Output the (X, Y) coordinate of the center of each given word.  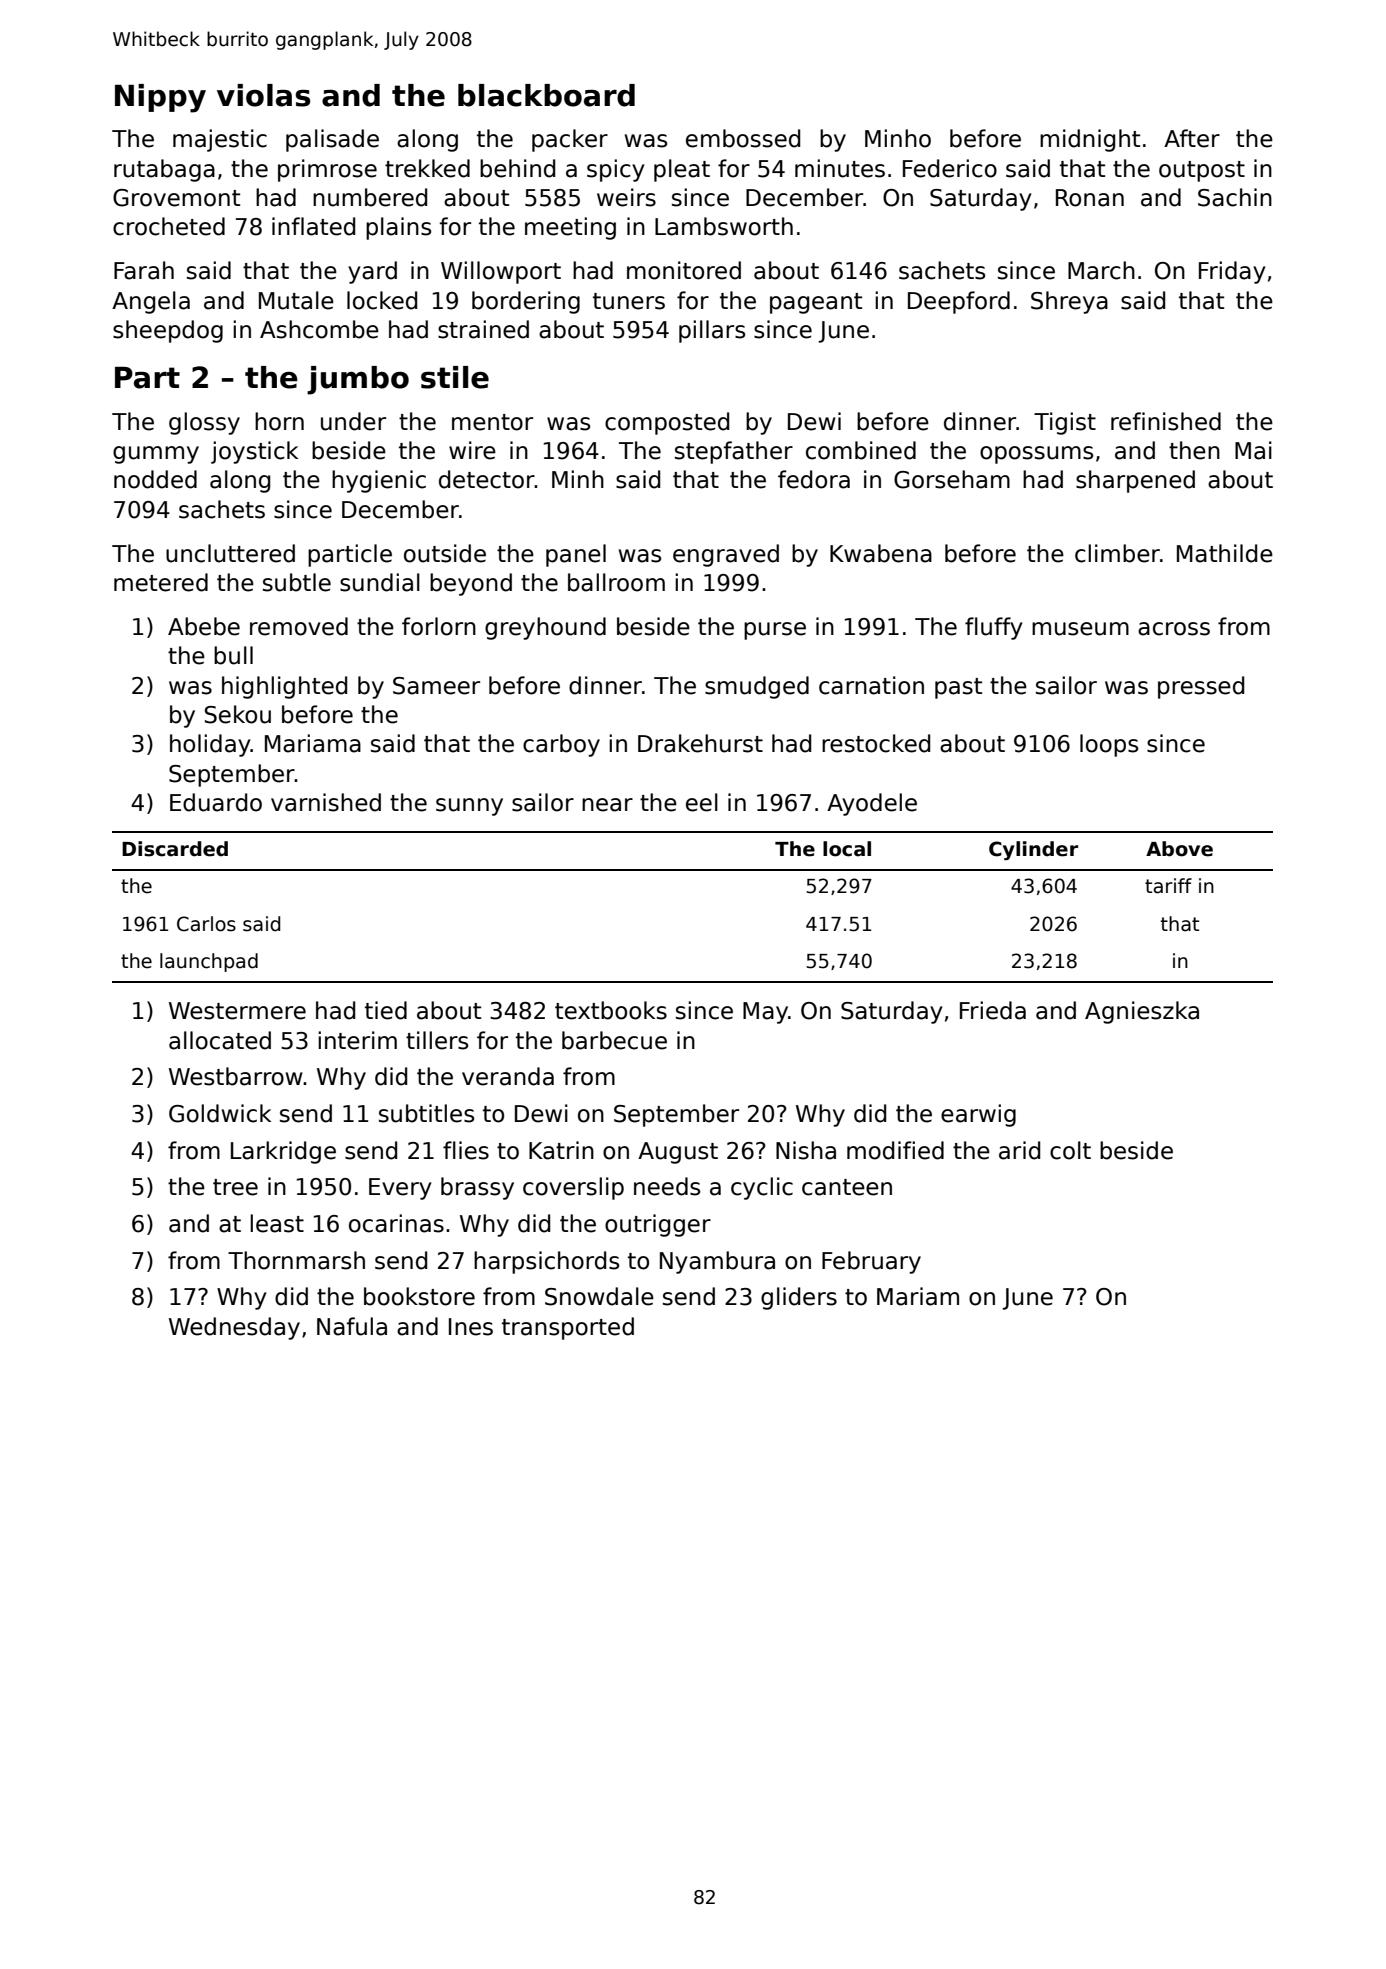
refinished (1166, 421)
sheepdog (168, 331)
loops (1109, 745)
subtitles (426, 1113)
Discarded (175, 849)
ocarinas (396, 1223)
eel (702, 802)
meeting (570, 228)
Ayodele (872, 804)
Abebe (204, 626)
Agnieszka (1142, 1012)
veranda (508, 1076)
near (607, 805)
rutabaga (164, 170)
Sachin (1235, 197)
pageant (816, 303)
